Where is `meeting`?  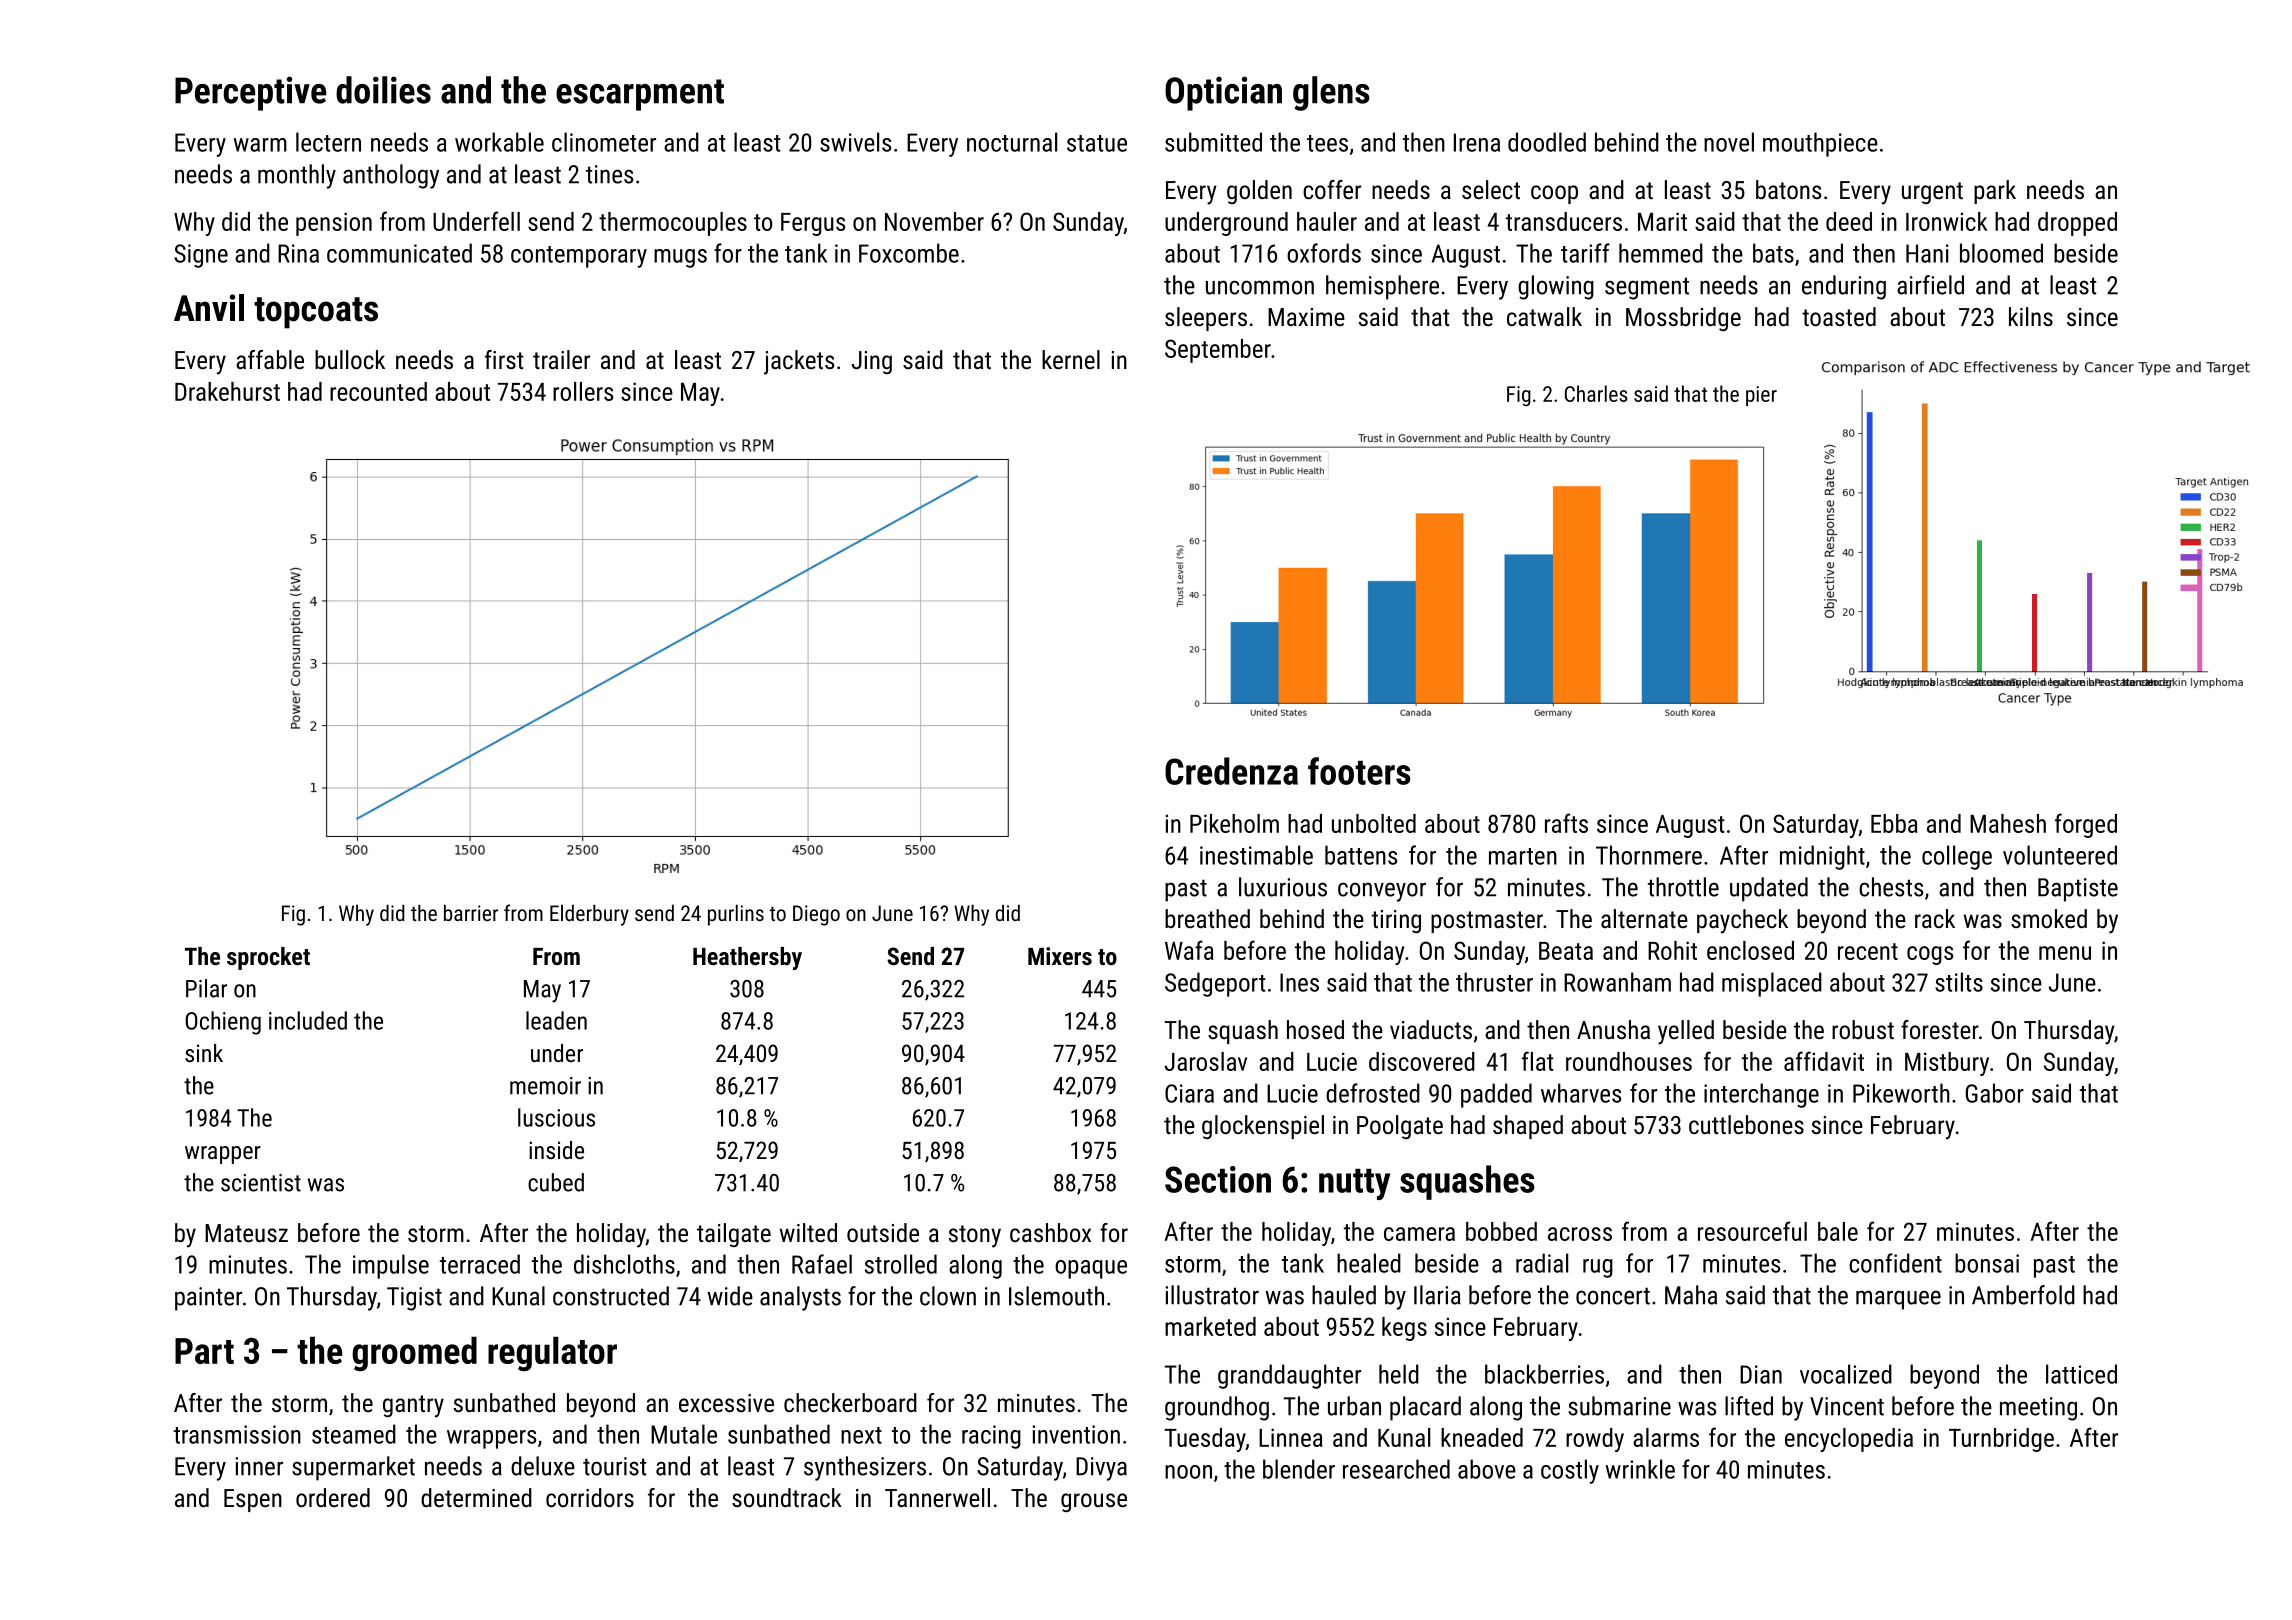 meeting is located at coordinates (2038, 1409).
